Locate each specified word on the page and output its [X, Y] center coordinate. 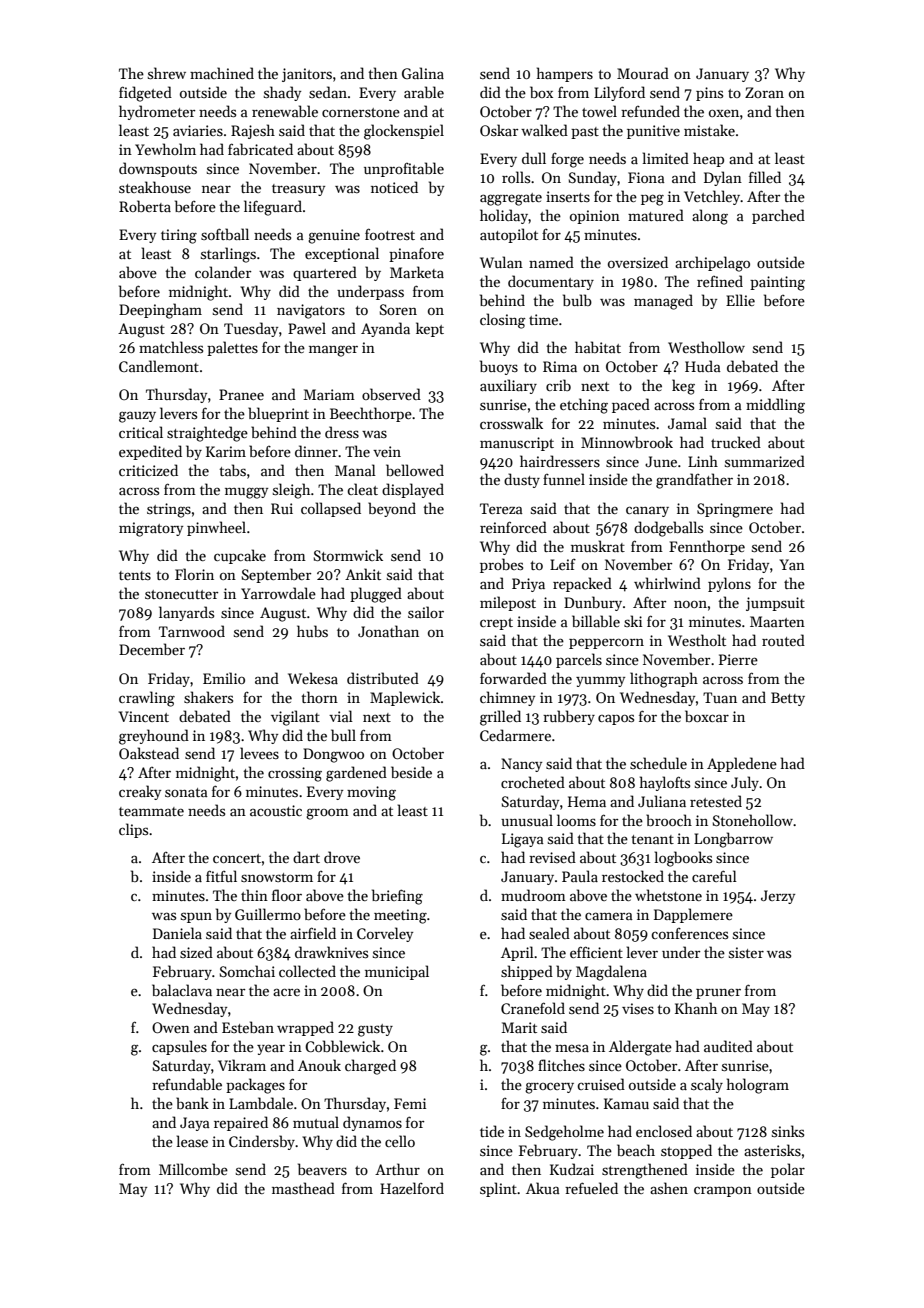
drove [342, 857]
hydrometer [157, 112]
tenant [652, 839]
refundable [187, 1084]
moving [371, 793]
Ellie [740, 300]
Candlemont [159, 366]
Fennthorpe [707, 547]
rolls [516, 177]
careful [714, 876]
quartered [325, 273]
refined [720, 281]
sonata [186, 792]
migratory [151, 529]
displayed [413, 490]
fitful [221, 876]
